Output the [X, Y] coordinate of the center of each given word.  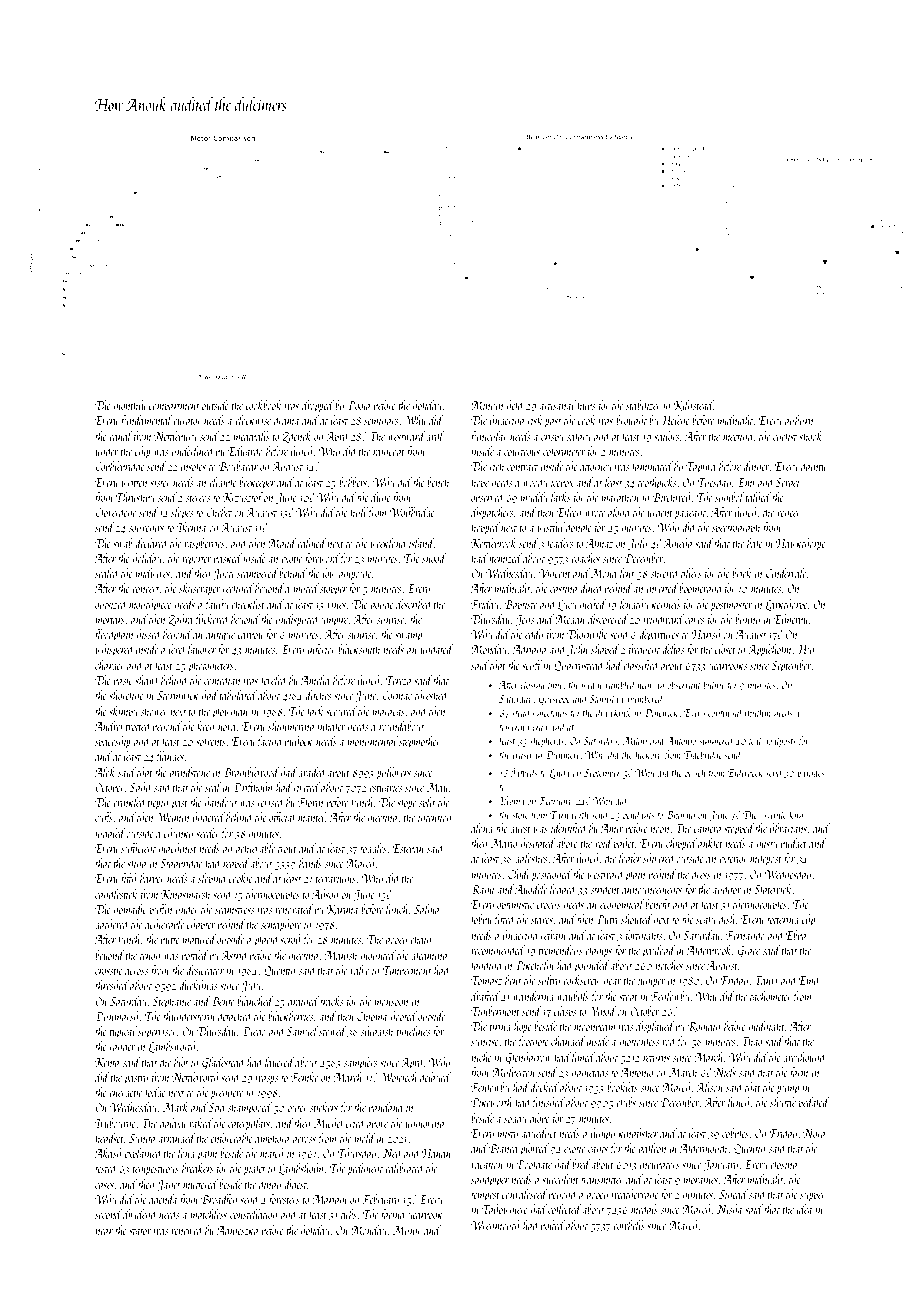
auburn [799, 420]
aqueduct [539, 1134]
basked [228, 558]
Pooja [358, 407]
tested [106, 1168]
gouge [382, 607]
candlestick [116, 894]
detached [235, 1016]
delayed [435, 1078]
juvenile [772, 816]
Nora [814, 1133]
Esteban [408, 848]
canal [120, 436]
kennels [666, 604]
